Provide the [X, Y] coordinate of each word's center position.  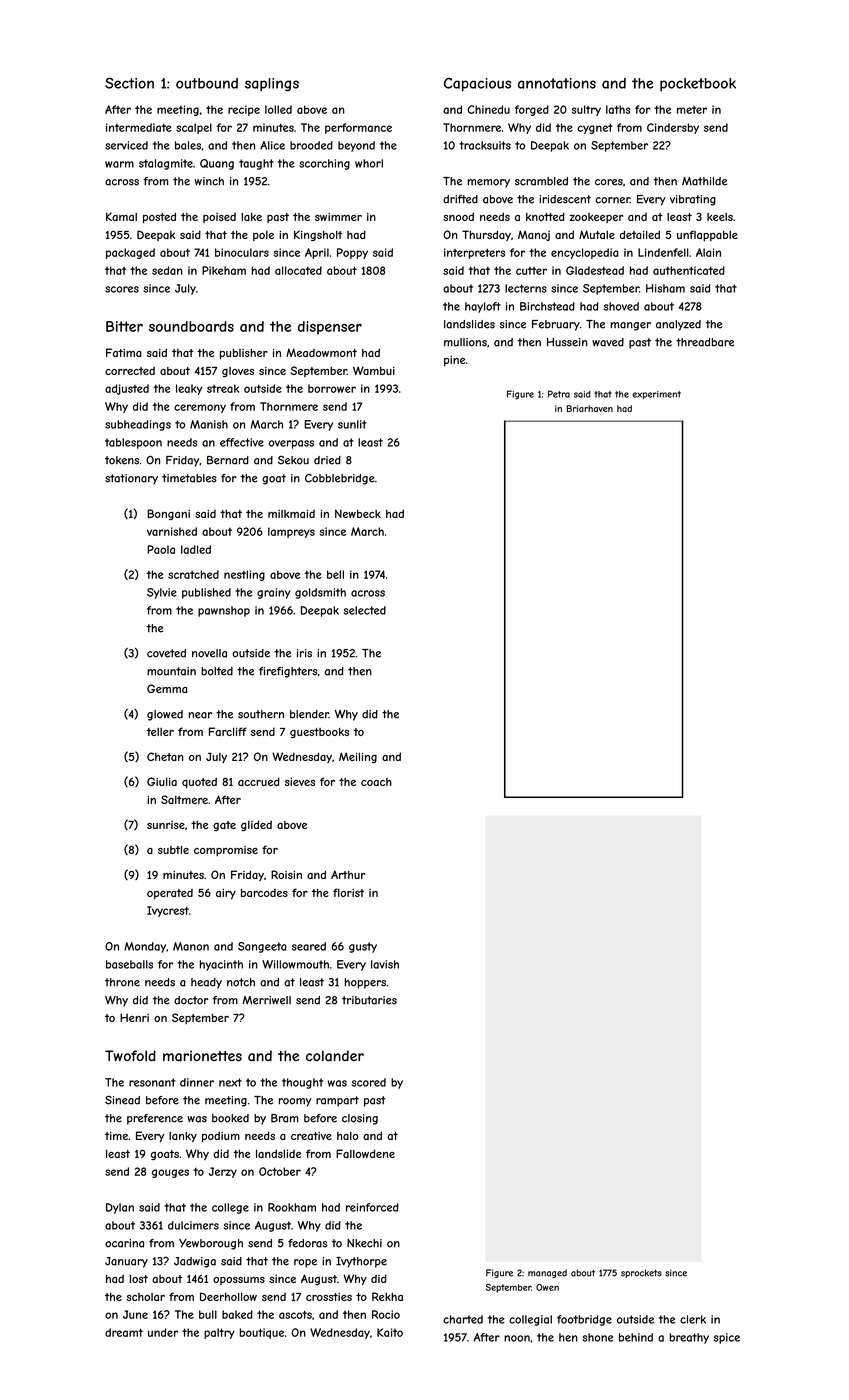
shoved [621, 306]
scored [369, 1082]
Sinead [122, 1100]
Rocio [386, 1314]
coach [376, 782]
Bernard [228, 460]
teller [160, 732]
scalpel [194, 128]
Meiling [358, 757]
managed [547, 1273]
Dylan [120, 1208]
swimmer [338, 217]
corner [612, 200]
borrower [332, 388]
